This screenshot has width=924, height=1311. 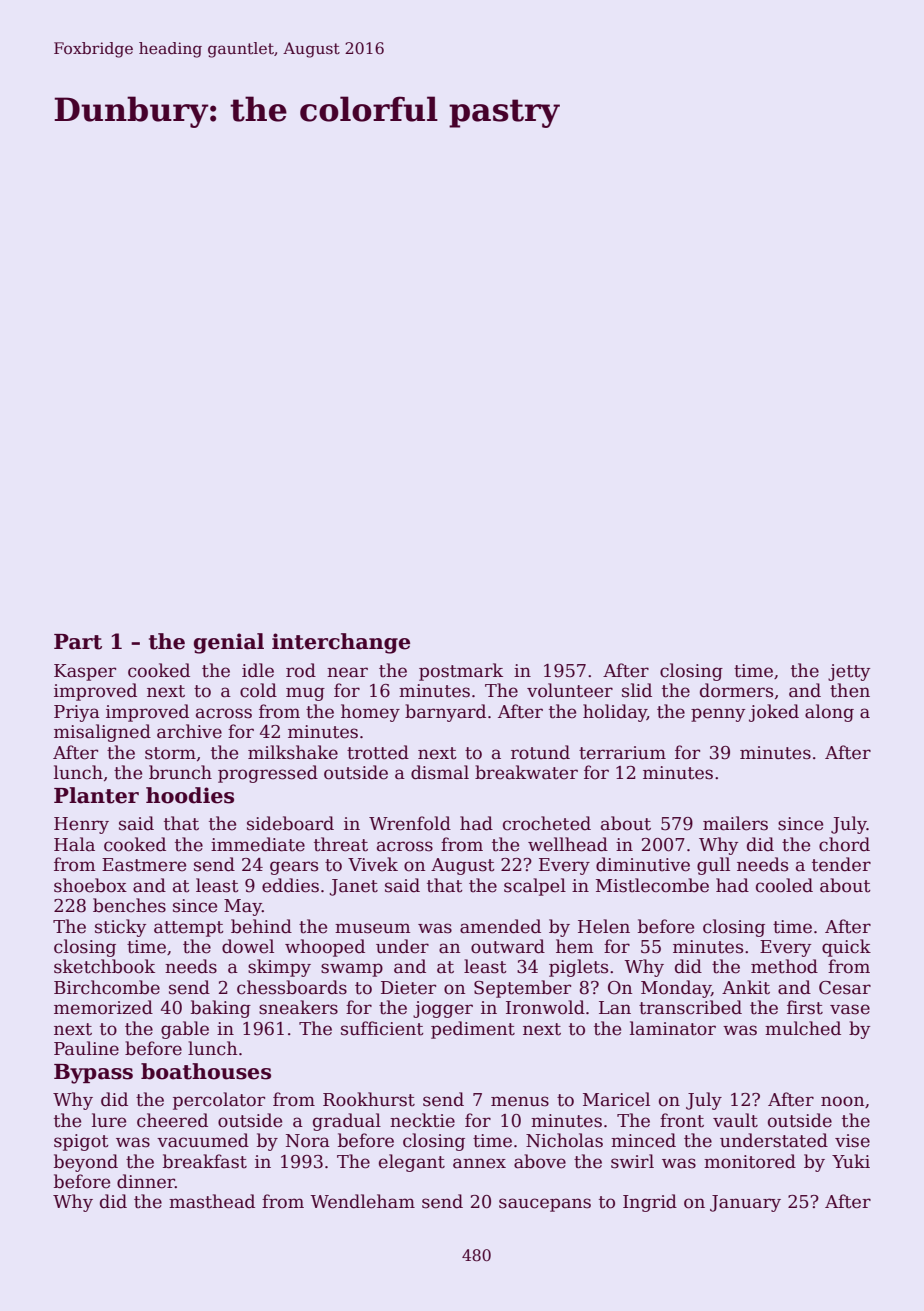 What do you see at coordinates (750, 1161) in the screenshot?
I see `monitored` at bounding box center [750, 1161].
